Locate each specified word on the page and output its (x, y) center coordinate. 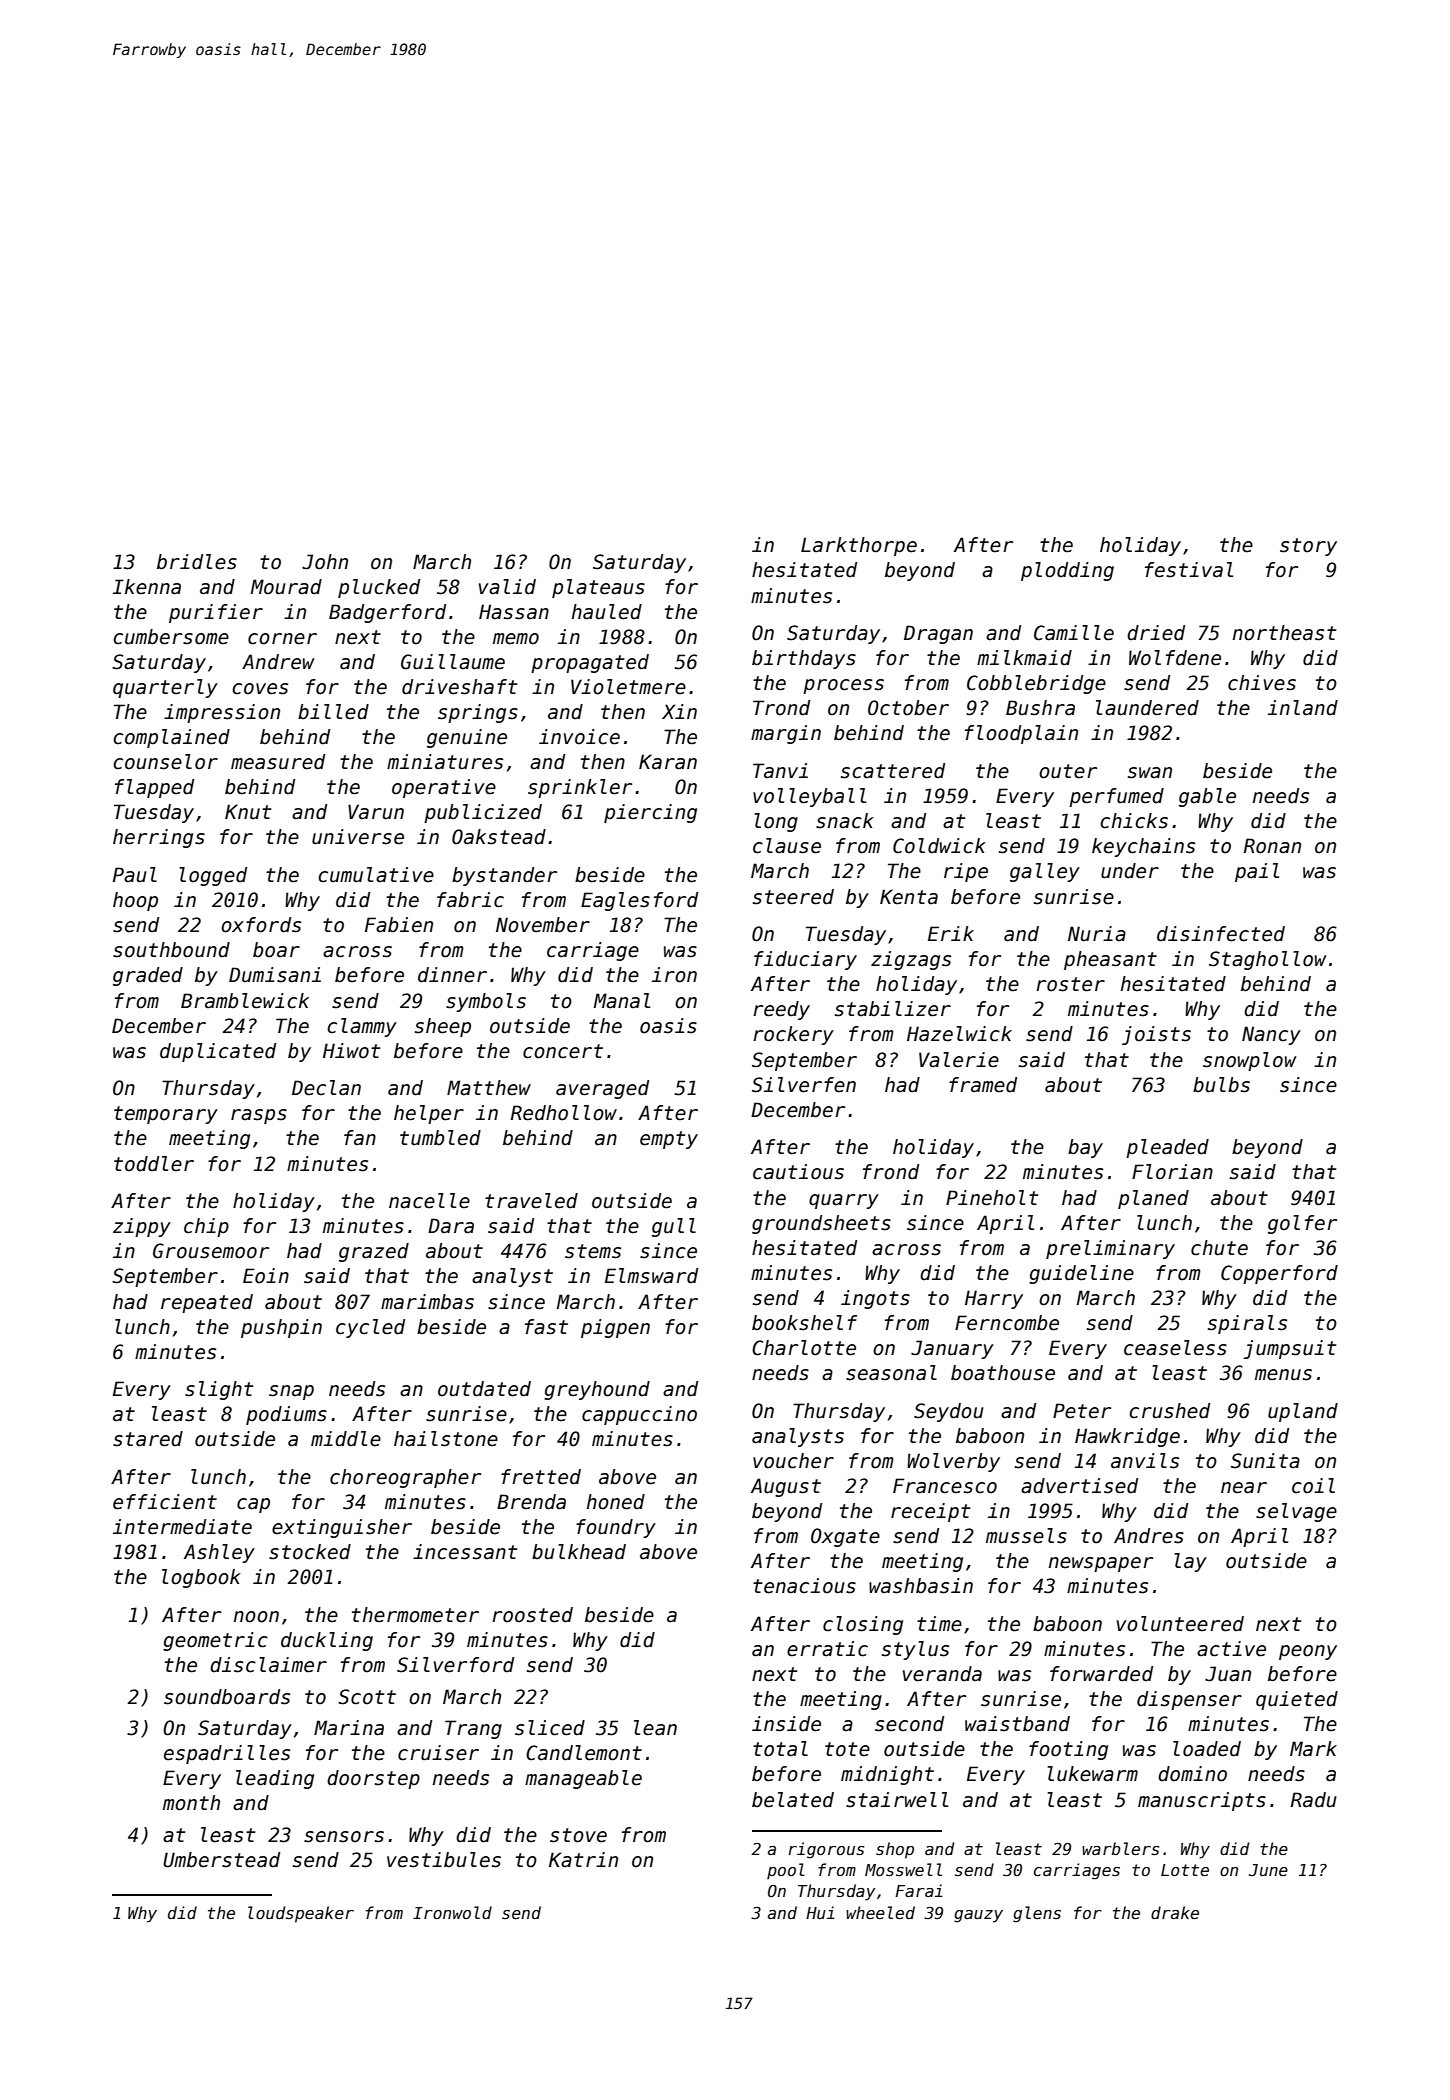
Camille (1074, 633)
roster (1070, 984)
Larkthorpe (859, 546)
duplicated (218, 1052)
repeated (207, 1303)
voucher (793, 1461)
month (191, 1803)
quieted (1297, 1700)
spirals (1247, 1324)
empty (669, 1140)
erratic (827, 1649)
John (325, 562)
